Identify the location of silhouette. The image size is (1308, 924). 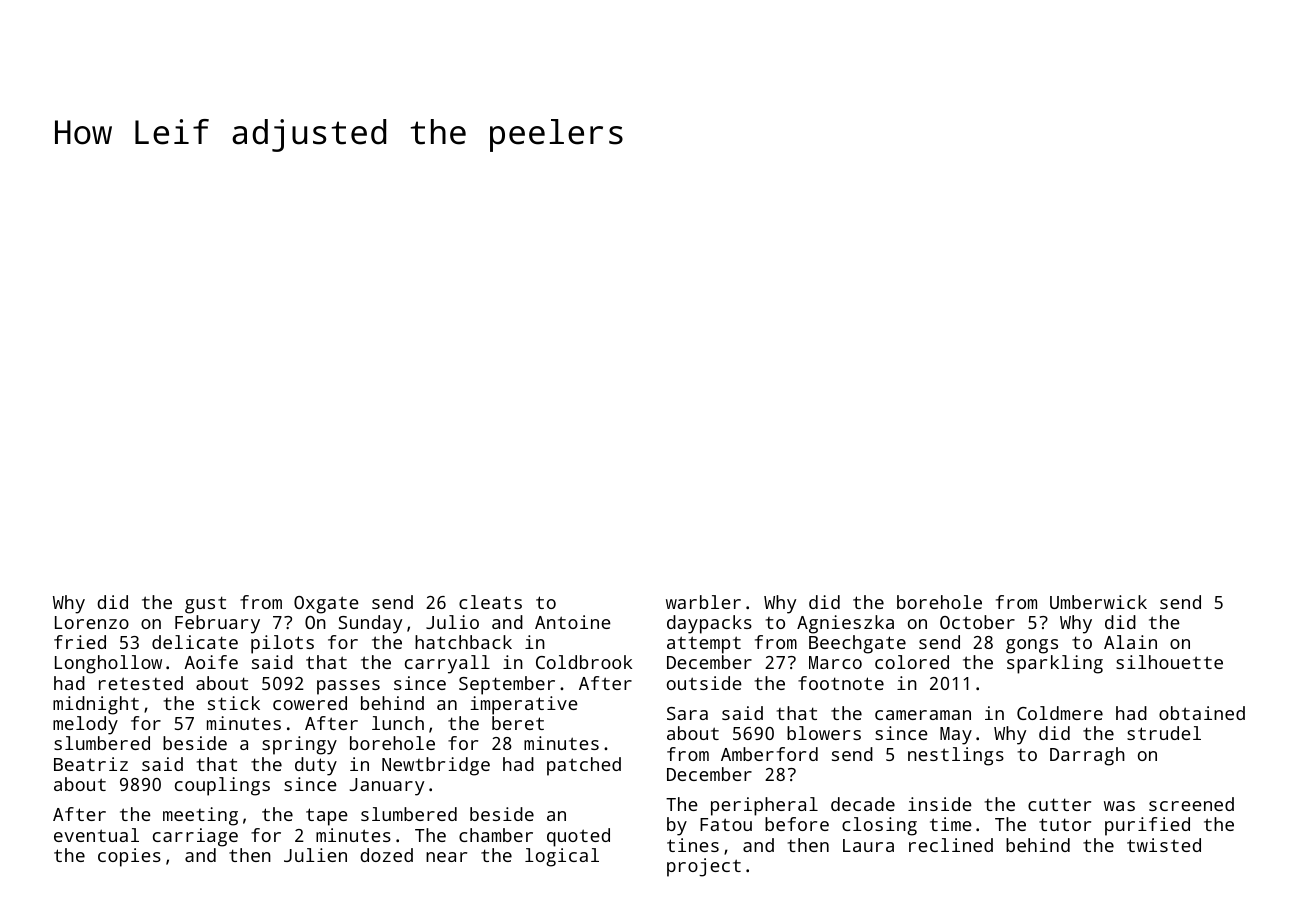
(1169, 662).
